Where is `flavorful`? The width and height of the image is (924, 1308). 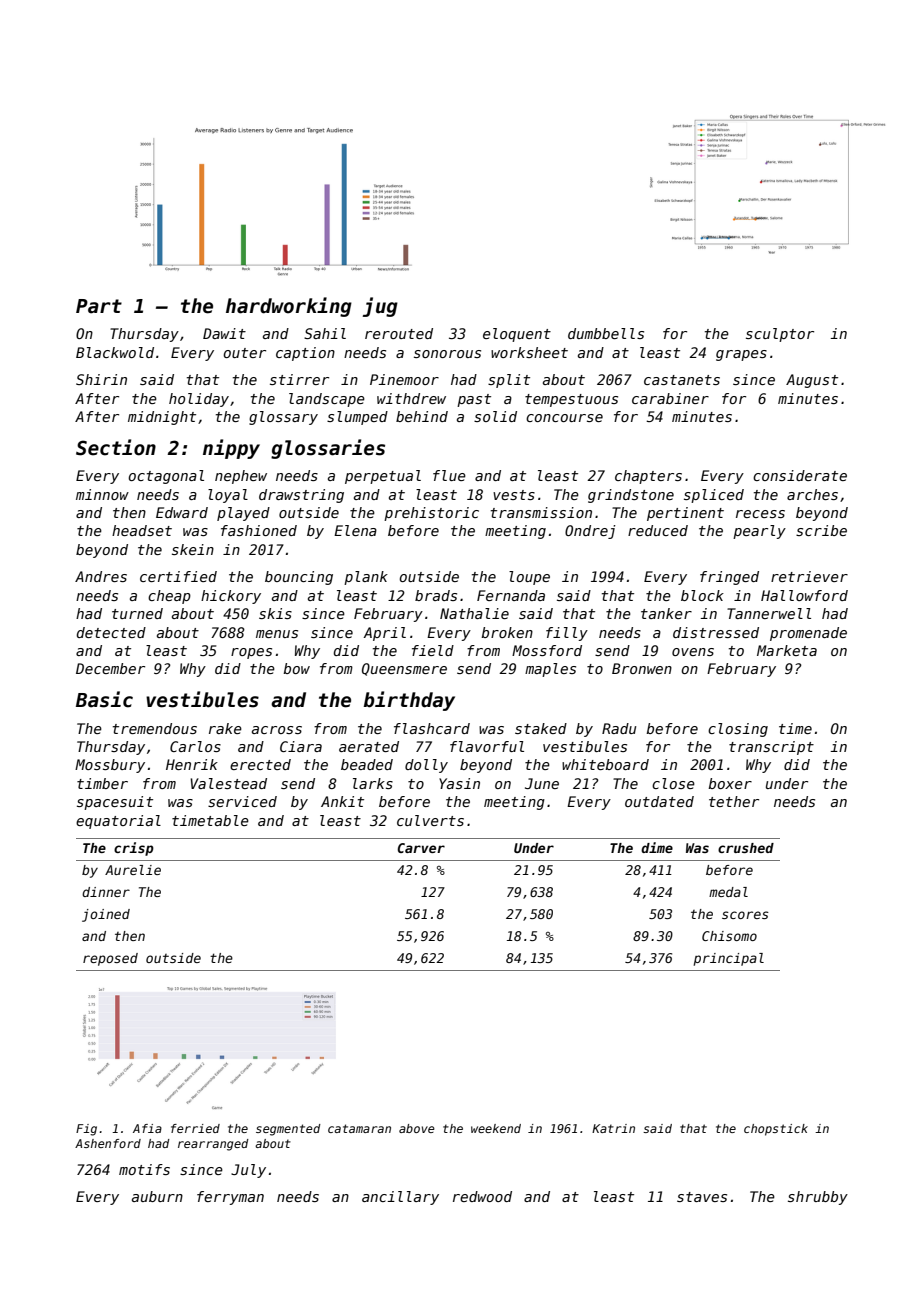 flavorful is located at coordinates (487, 746).
